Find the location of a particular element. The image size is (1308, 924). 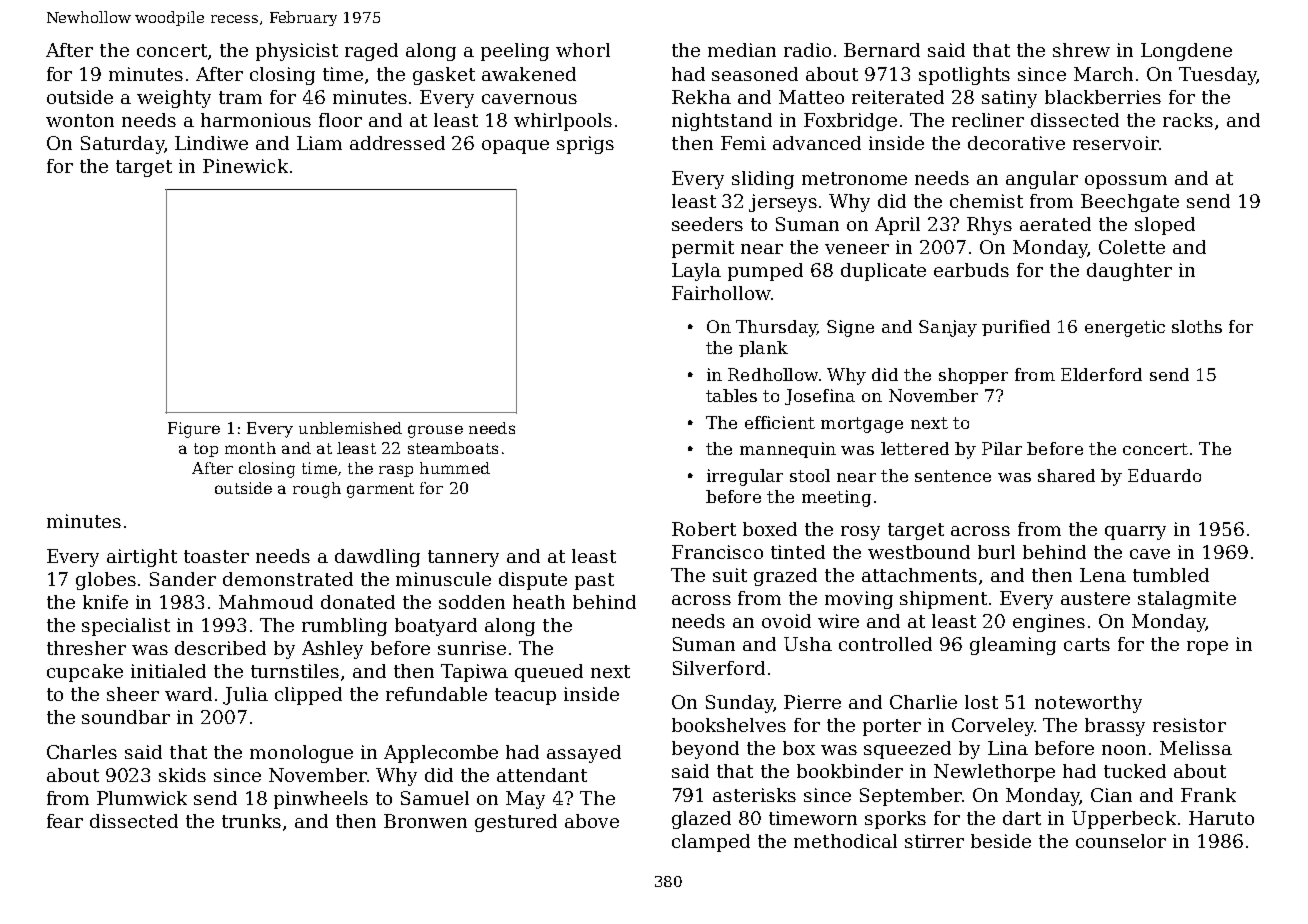

gestured is located at coordinates (516, 823).
